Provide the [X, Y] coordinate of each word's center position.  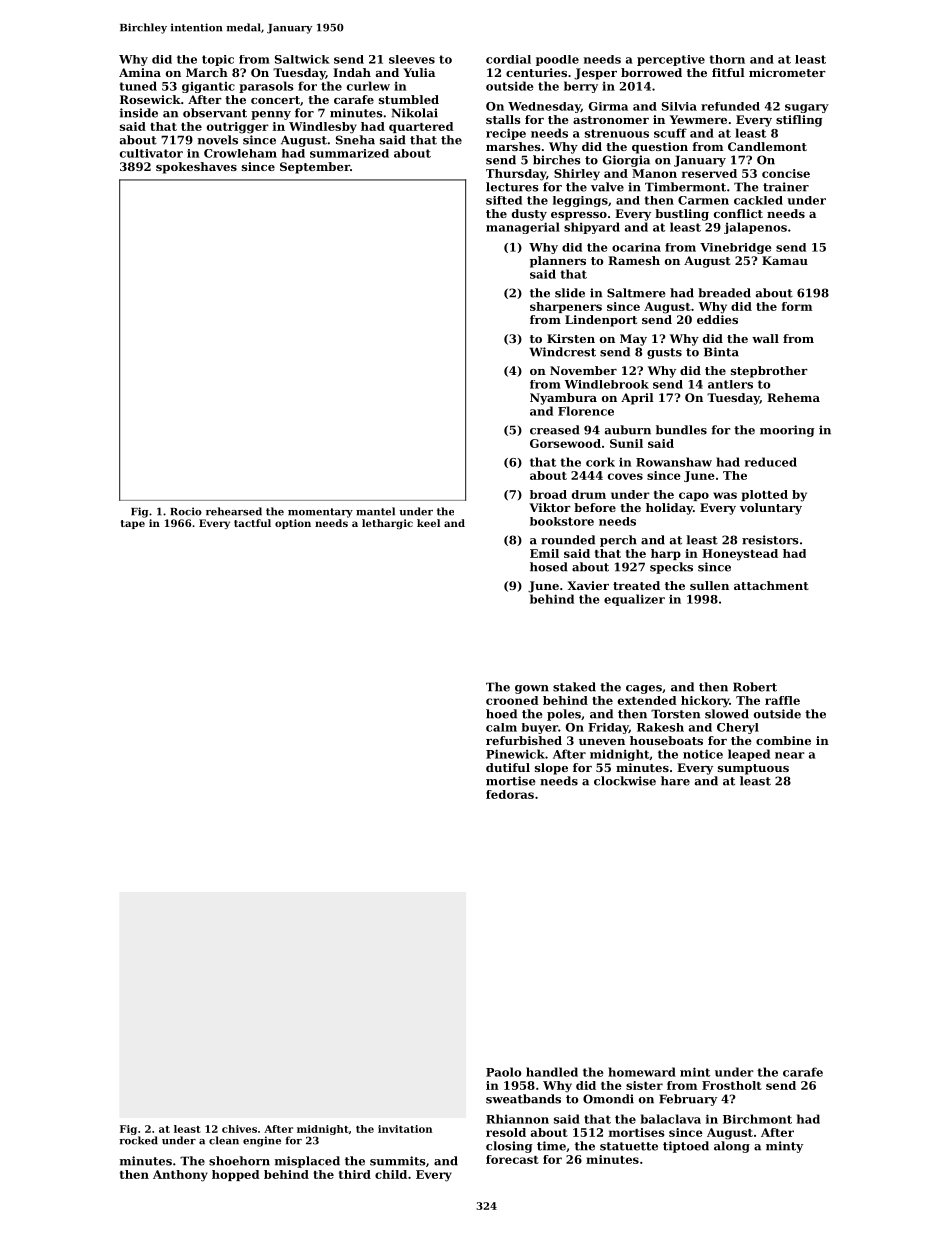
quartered [421, 127]
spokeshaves [196, 168]
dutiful [508, 767]
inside [139, 113]
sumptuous [753, 769]
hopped [236, 1175]
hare [675, 781]
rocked [138, 1140]
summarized [349, 153]
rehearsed [234, 511]
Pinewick [515, 754]
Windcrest [562, 352]
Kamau [785, 260]
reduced [771, 462]
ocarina [636, 247]
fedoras [510, 794]
